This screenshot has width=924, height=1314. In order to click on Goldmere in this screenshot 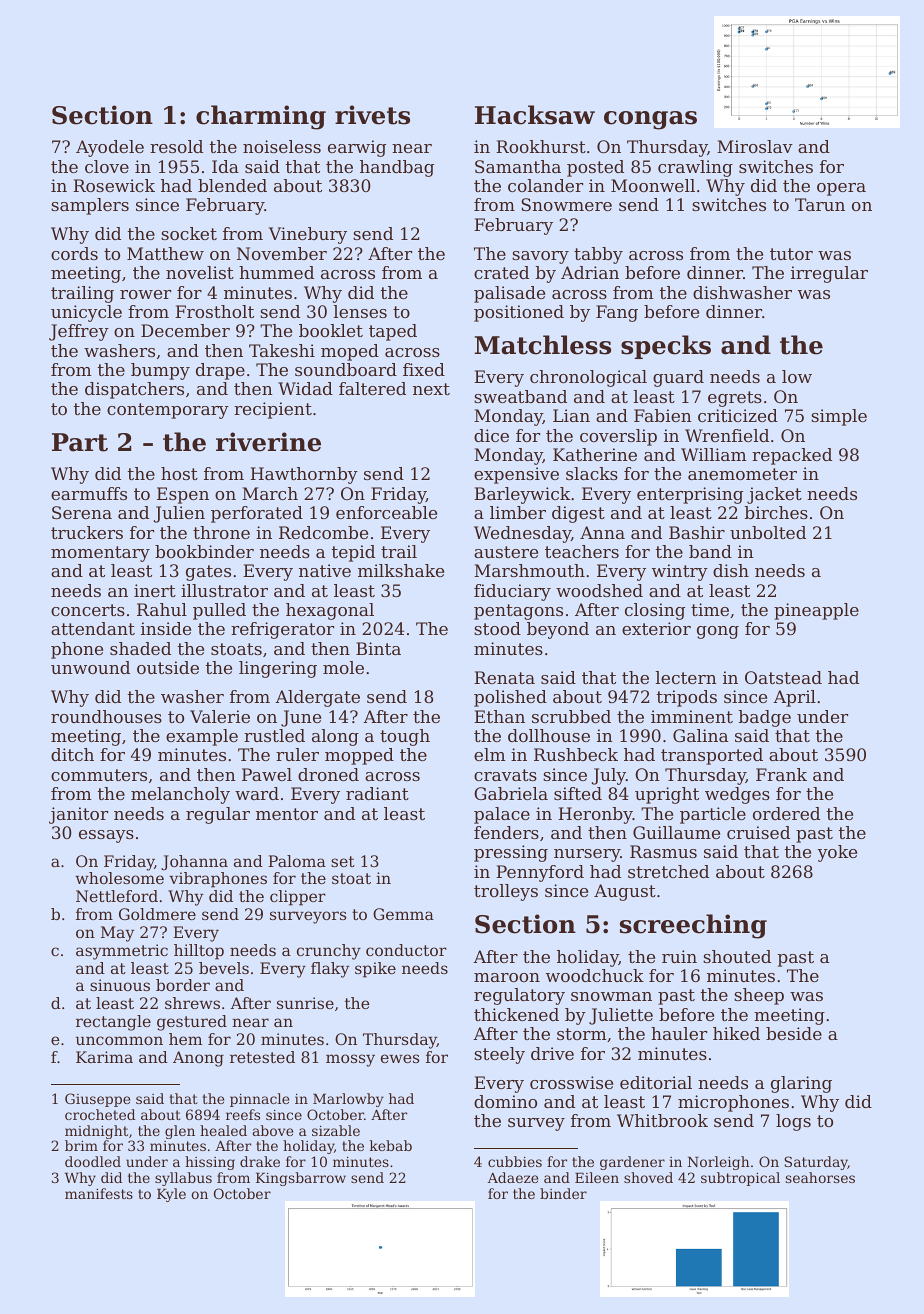, I will do `click(157, 914)`.
